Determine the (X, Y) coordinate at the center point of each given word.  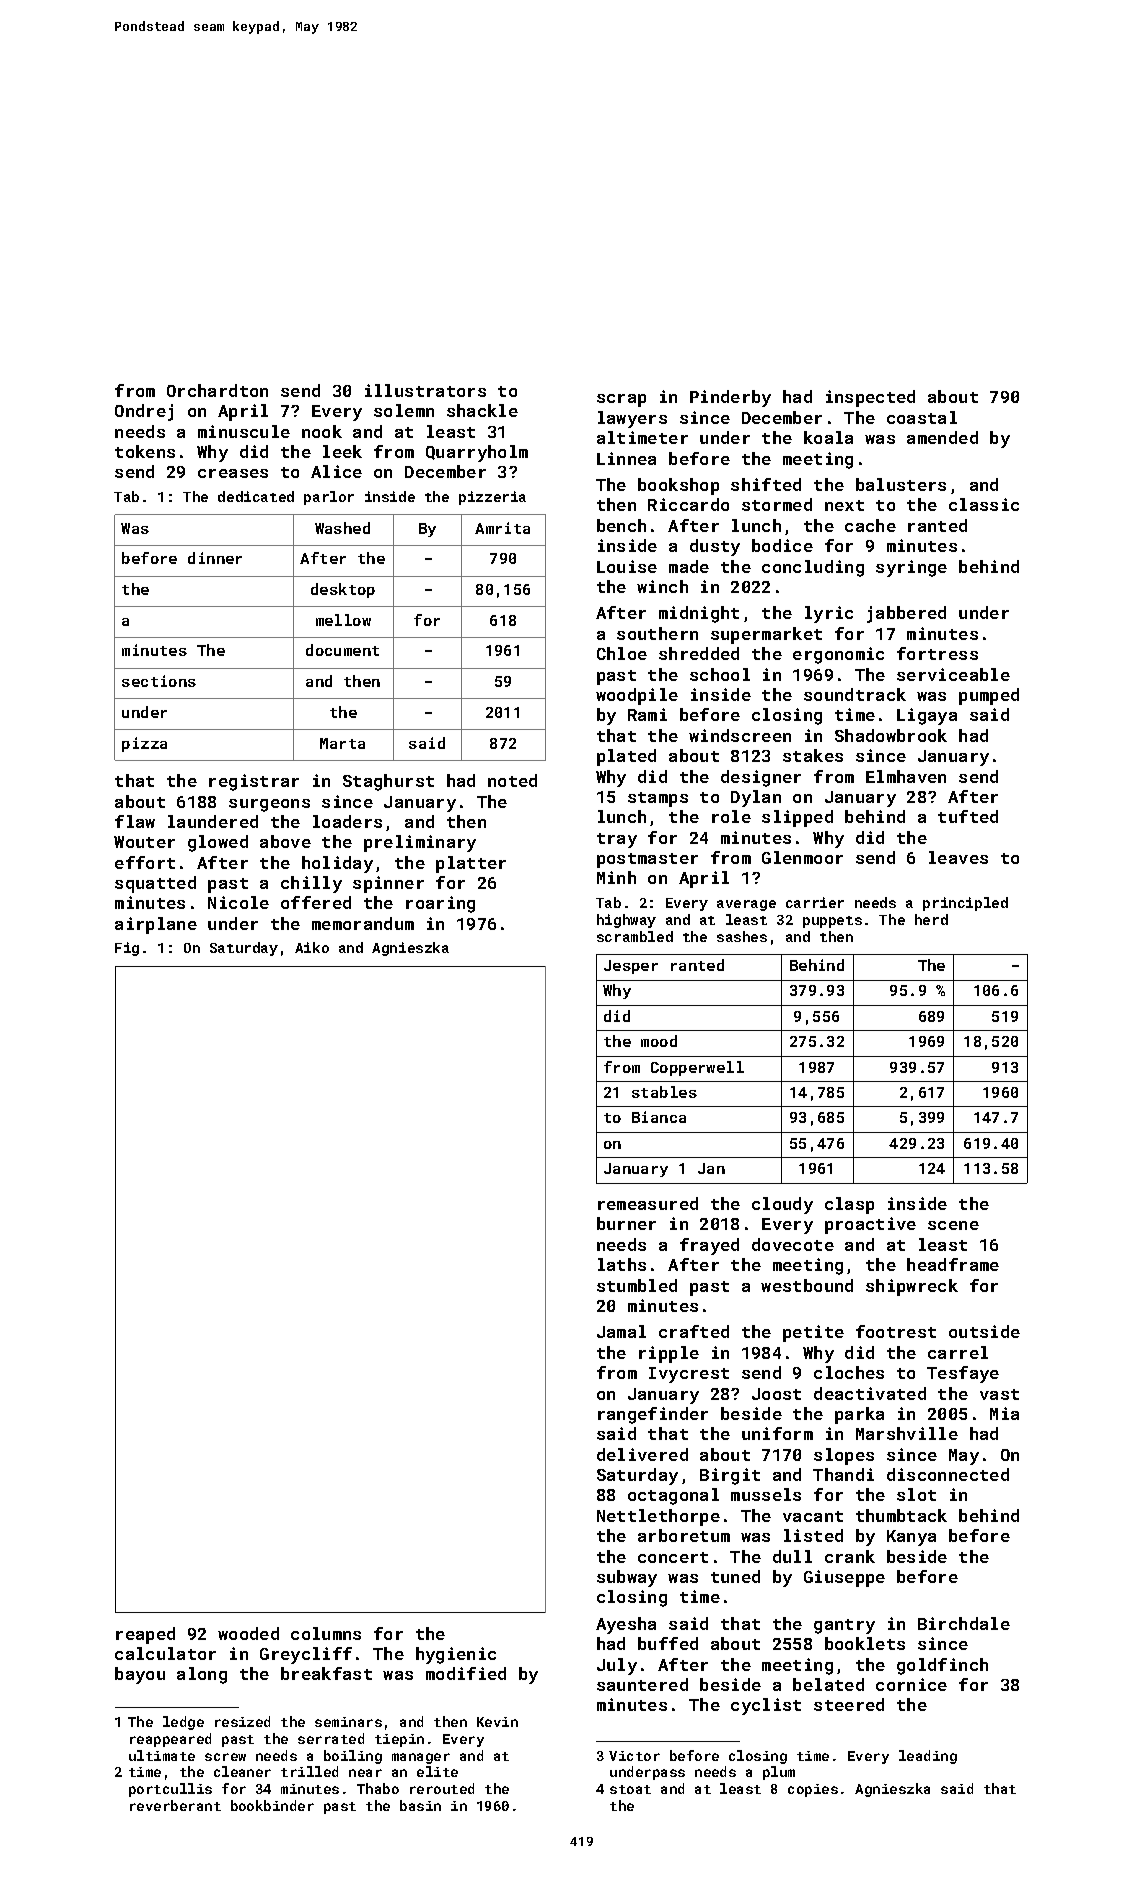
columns (326, 1633)
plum (779, 1773)
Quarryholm (477, 453)
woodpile (637, 696)
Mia (1004, 1413)
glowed (218, 843)
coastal (922, 417)
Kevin (497, 1722)
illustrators (425, 390)
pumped (989, 696)
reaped (145, 1635)
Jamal (621, 1331)
